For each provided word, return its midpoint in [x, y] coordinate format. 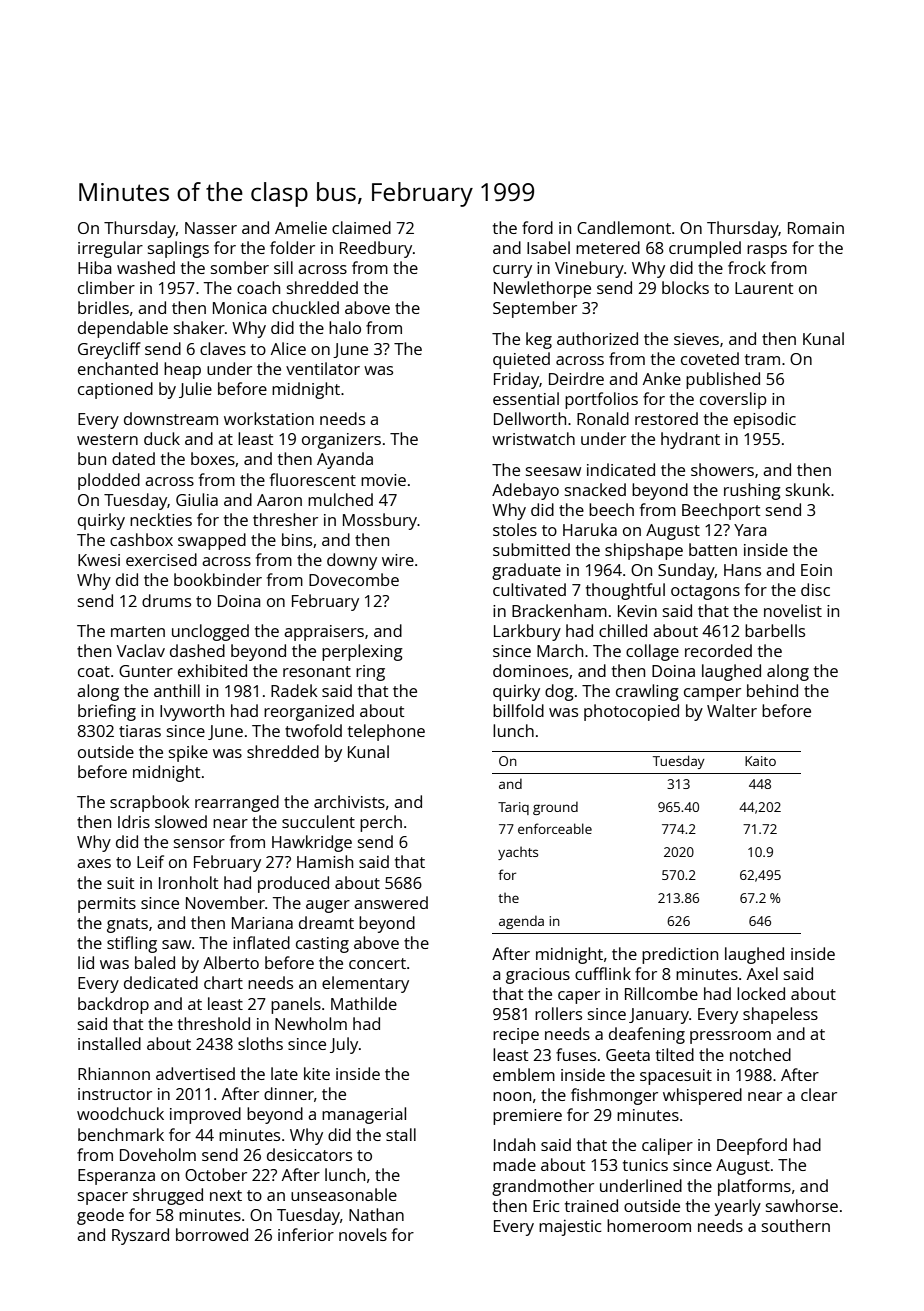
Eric [546, 1206]
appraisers [324, 633]
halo [345, 327]
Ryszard [140, 1236]
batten [713, 549]
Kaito [760, 761]
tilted [675, 1054]
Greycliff [109, 350]
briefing [107, 712]
